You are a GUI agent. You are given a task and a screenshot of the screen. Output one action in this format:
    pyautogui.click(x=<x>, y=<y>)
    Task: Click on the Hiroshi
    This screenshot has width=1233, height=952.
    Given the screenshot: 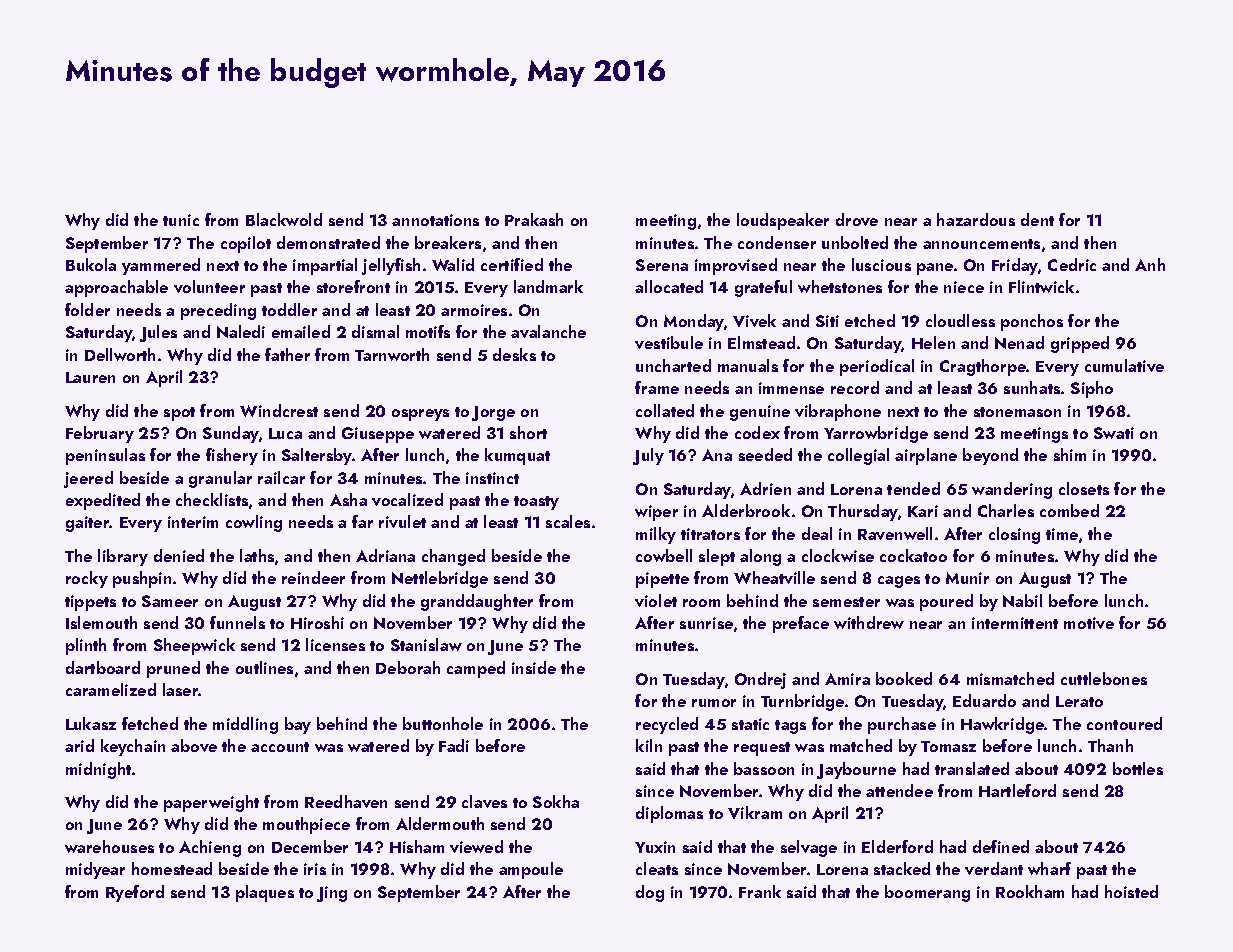 What is the action you would take?
    pyautogui.click(x=317, y=622)
